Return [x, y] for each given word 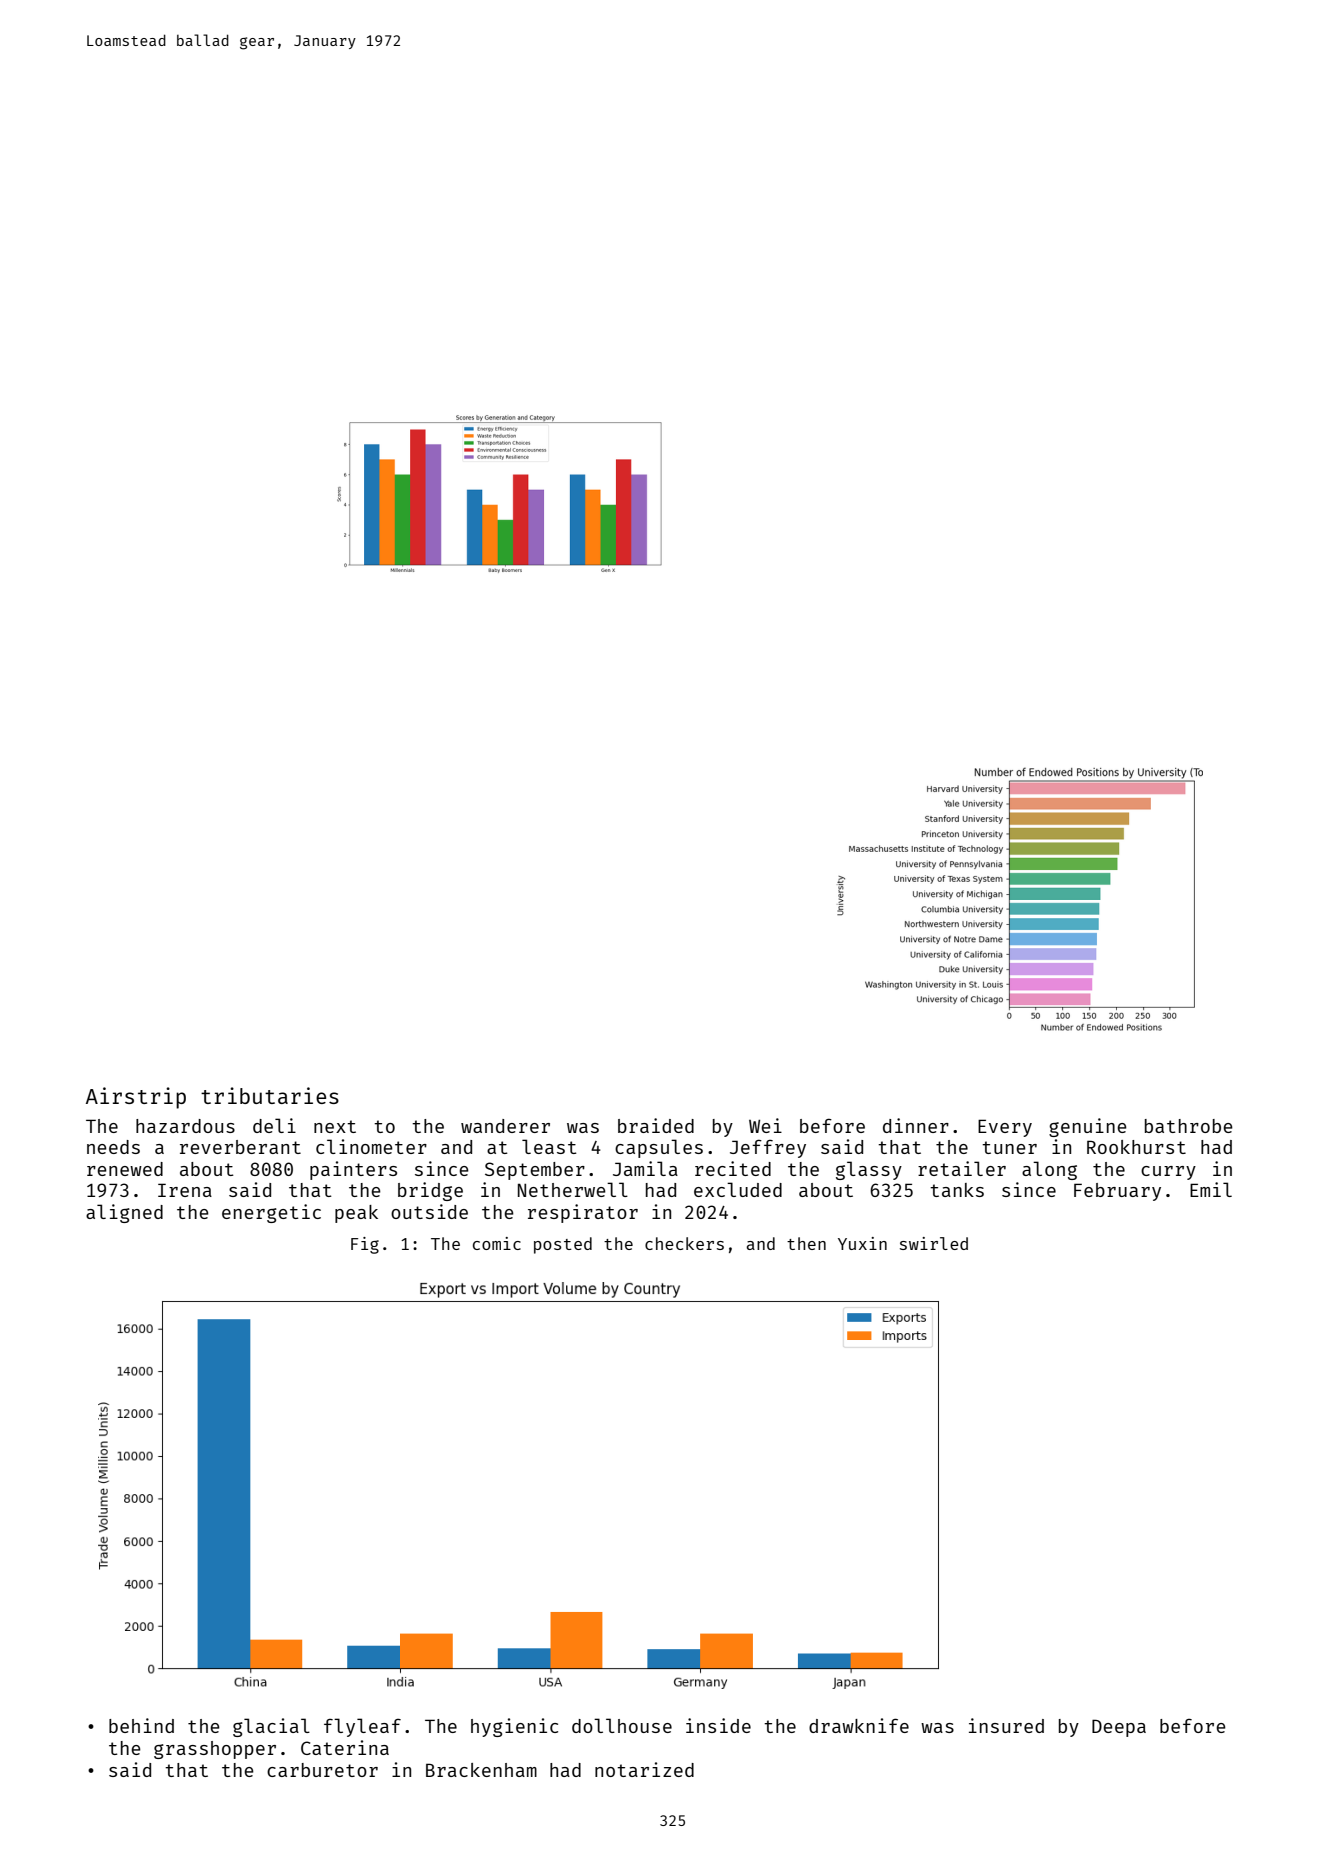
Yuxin [862, 1243]
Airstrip [136, 1098]
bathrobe [1189, 1126]
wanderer [505, 1126]
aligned [124, 1213]
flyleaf [362, 1727]
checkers [684, 1243]
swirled [934, 1243]
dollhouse [622, 1725]
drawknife [859, 1725]
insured [1006, 1725]
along [1049, 1170]
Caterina [345, 1747]
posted [563, 1245]
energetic [271, 1213]
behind [141, 1725]
